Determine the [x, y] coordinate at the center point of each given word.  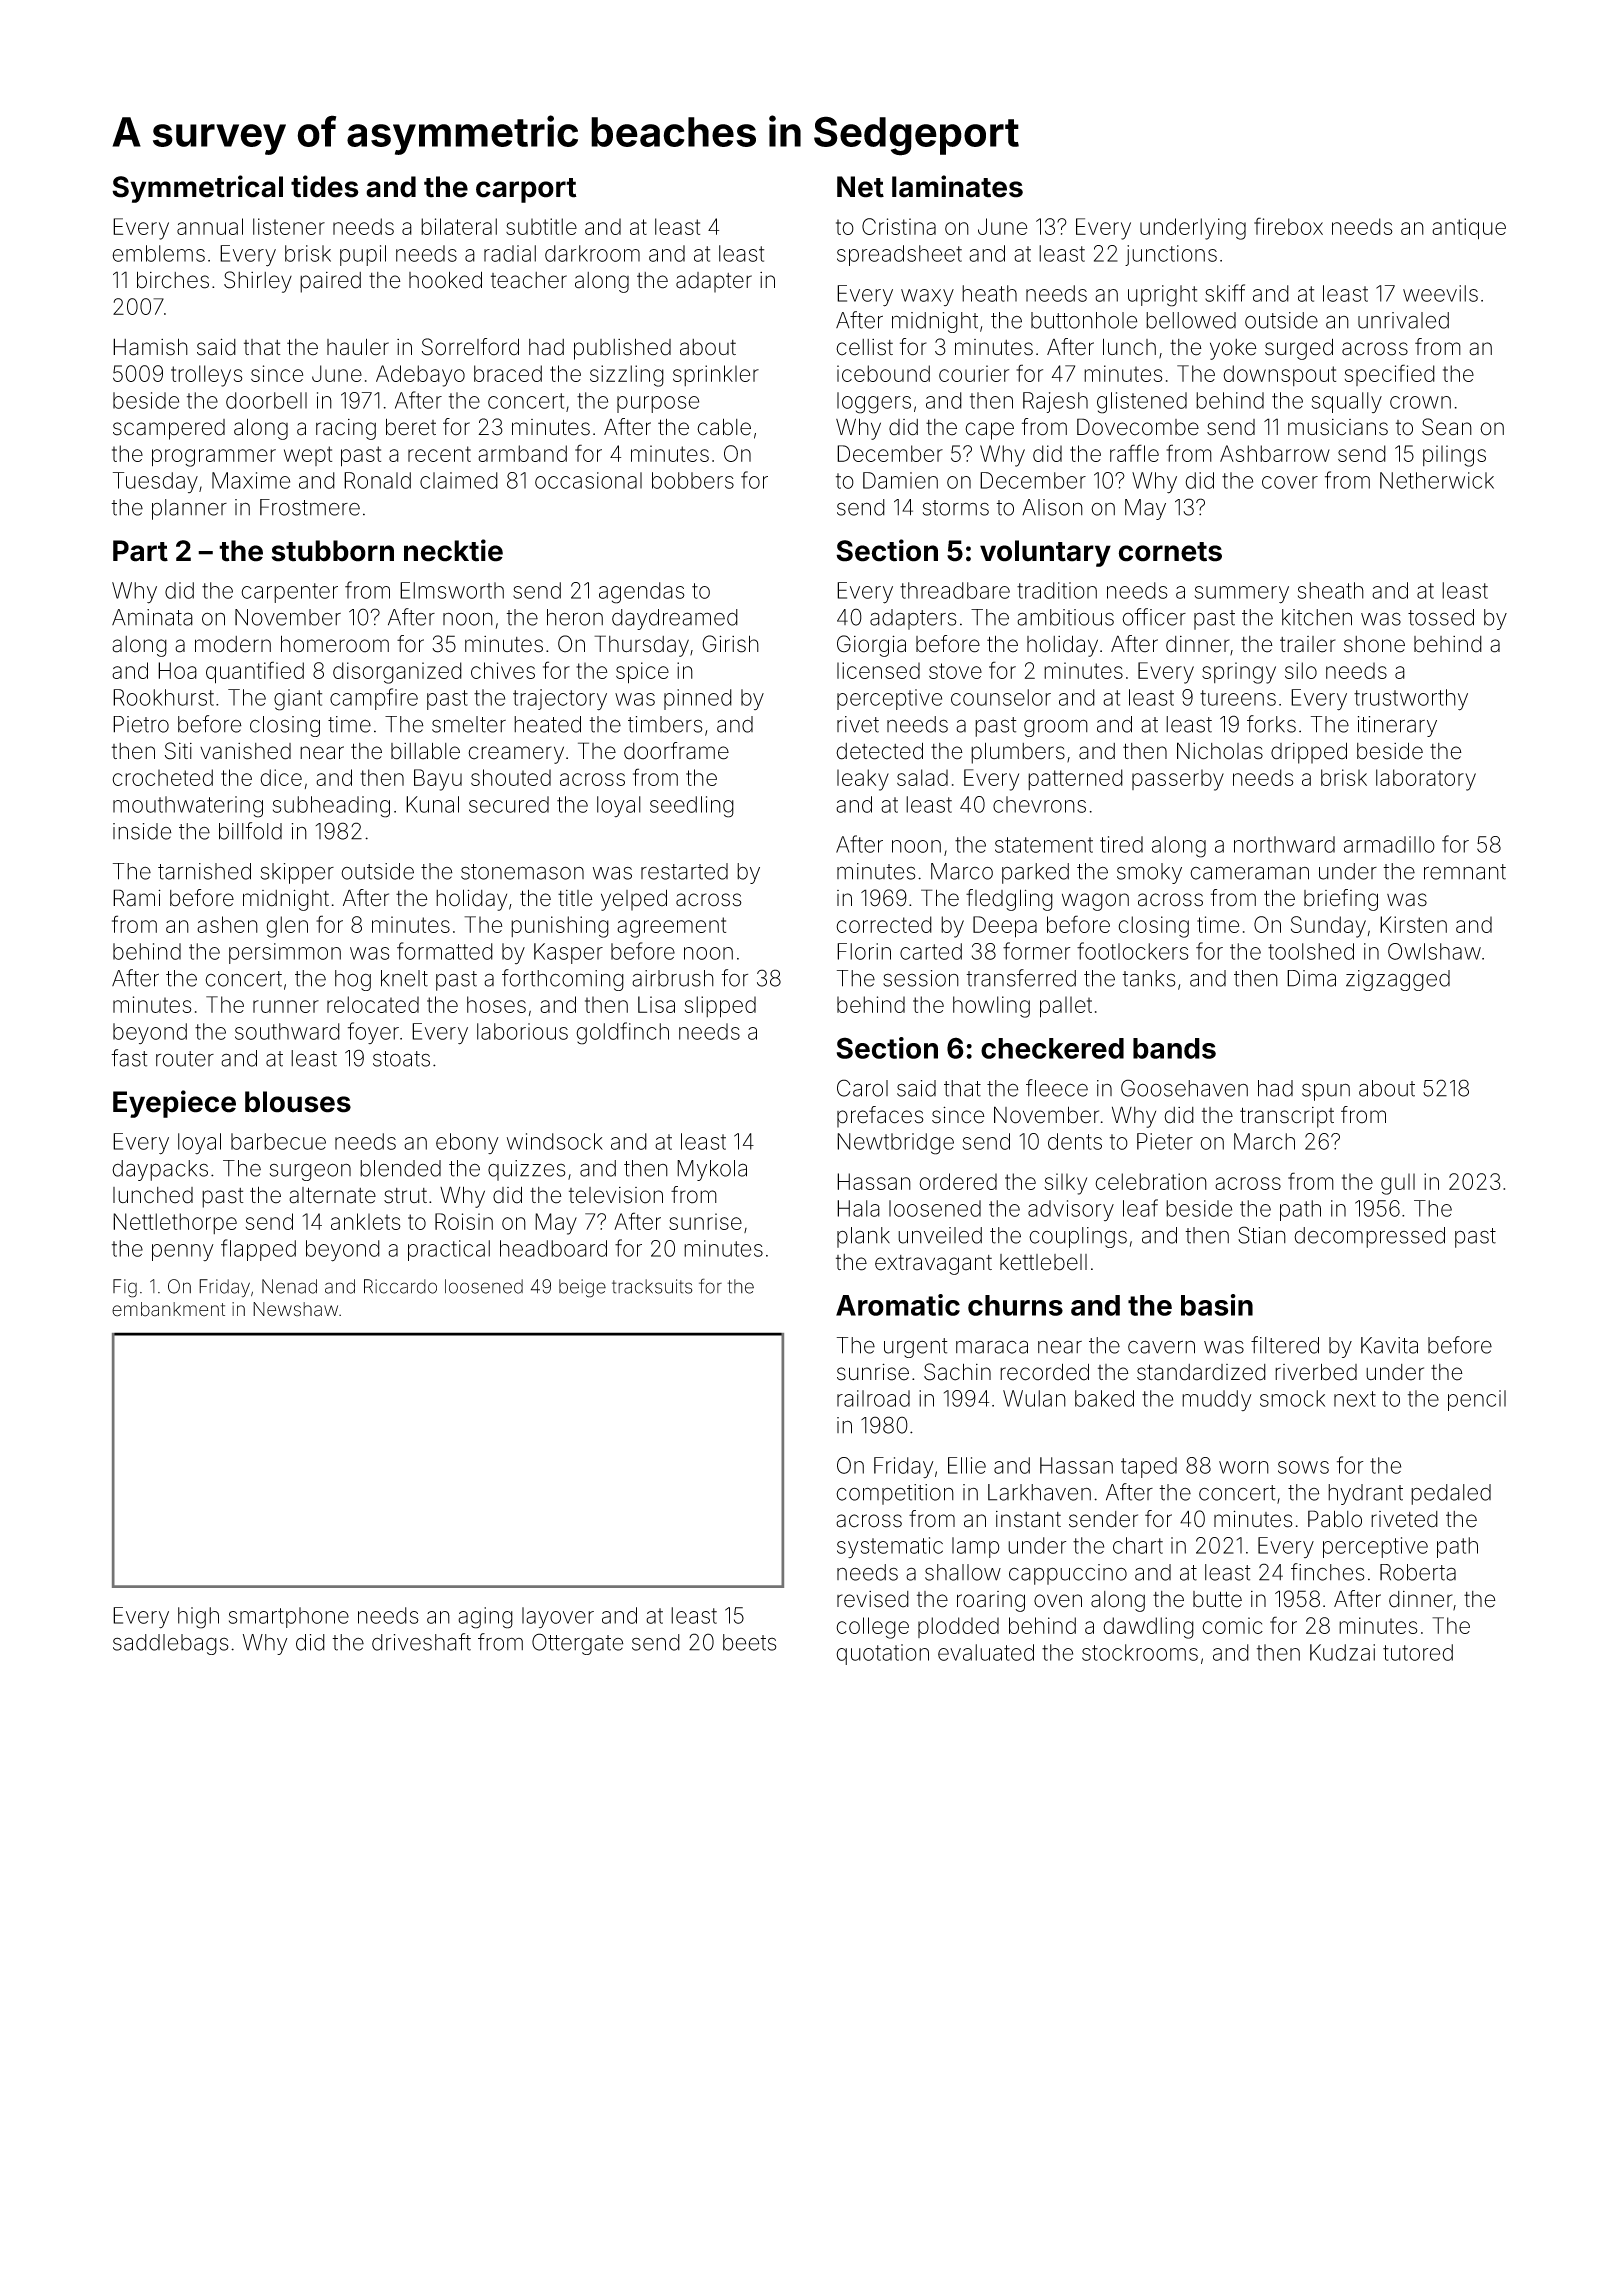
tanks [1148, 978]
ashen [227, 924]
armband [522, 453]
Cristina [899, 226]
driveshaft [421, 1642]
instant [1028, 1519]
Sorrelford [470, 347]
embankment [168, 1309]
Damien [900, 480]
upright [1162, 296]
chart [1138, 1545]
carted [931, 951]
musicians [1338, 427]
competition [895, 1494]
